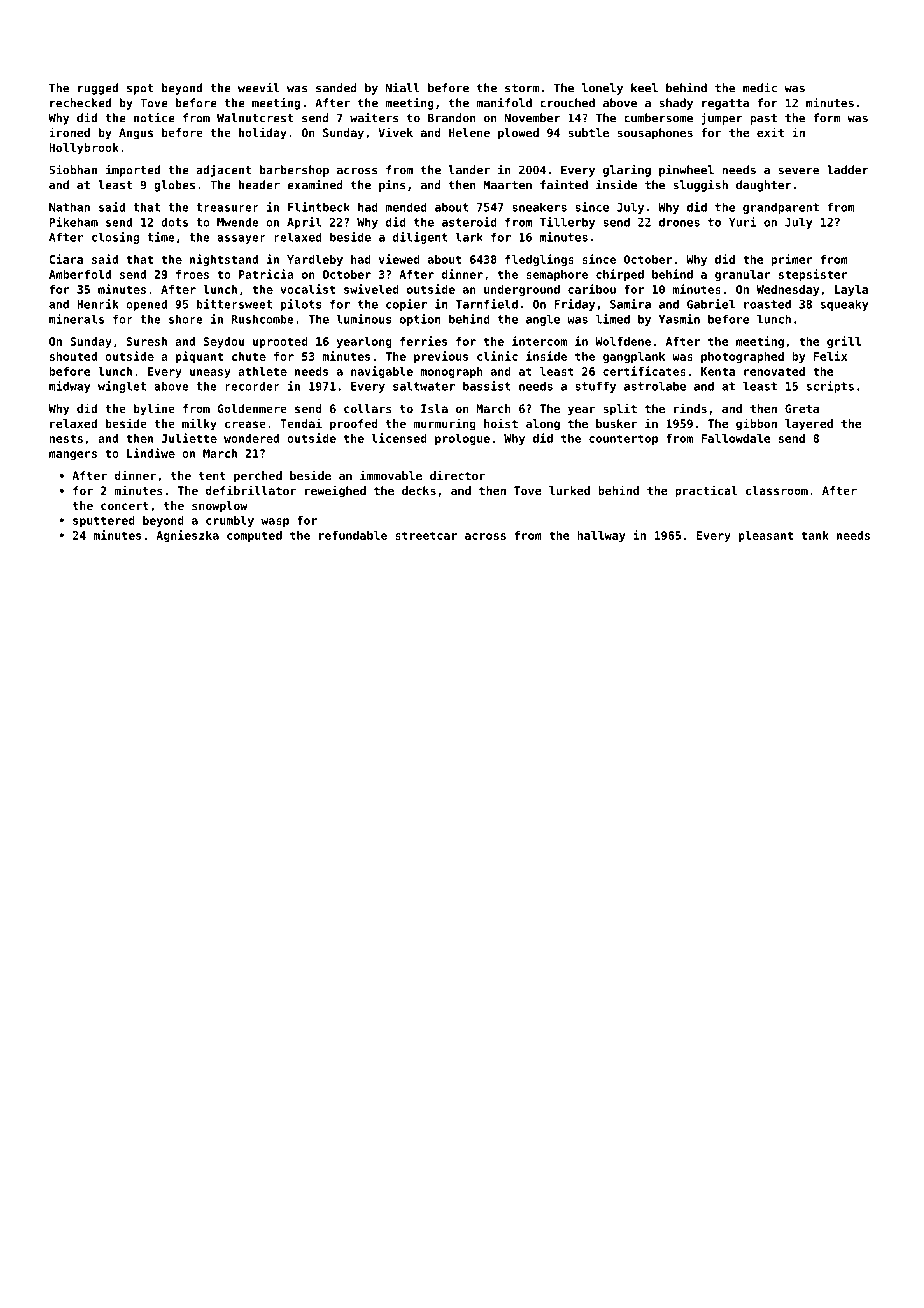  Describe the element at coordinates (192, 274) in the image. I see `froes` at that location.
